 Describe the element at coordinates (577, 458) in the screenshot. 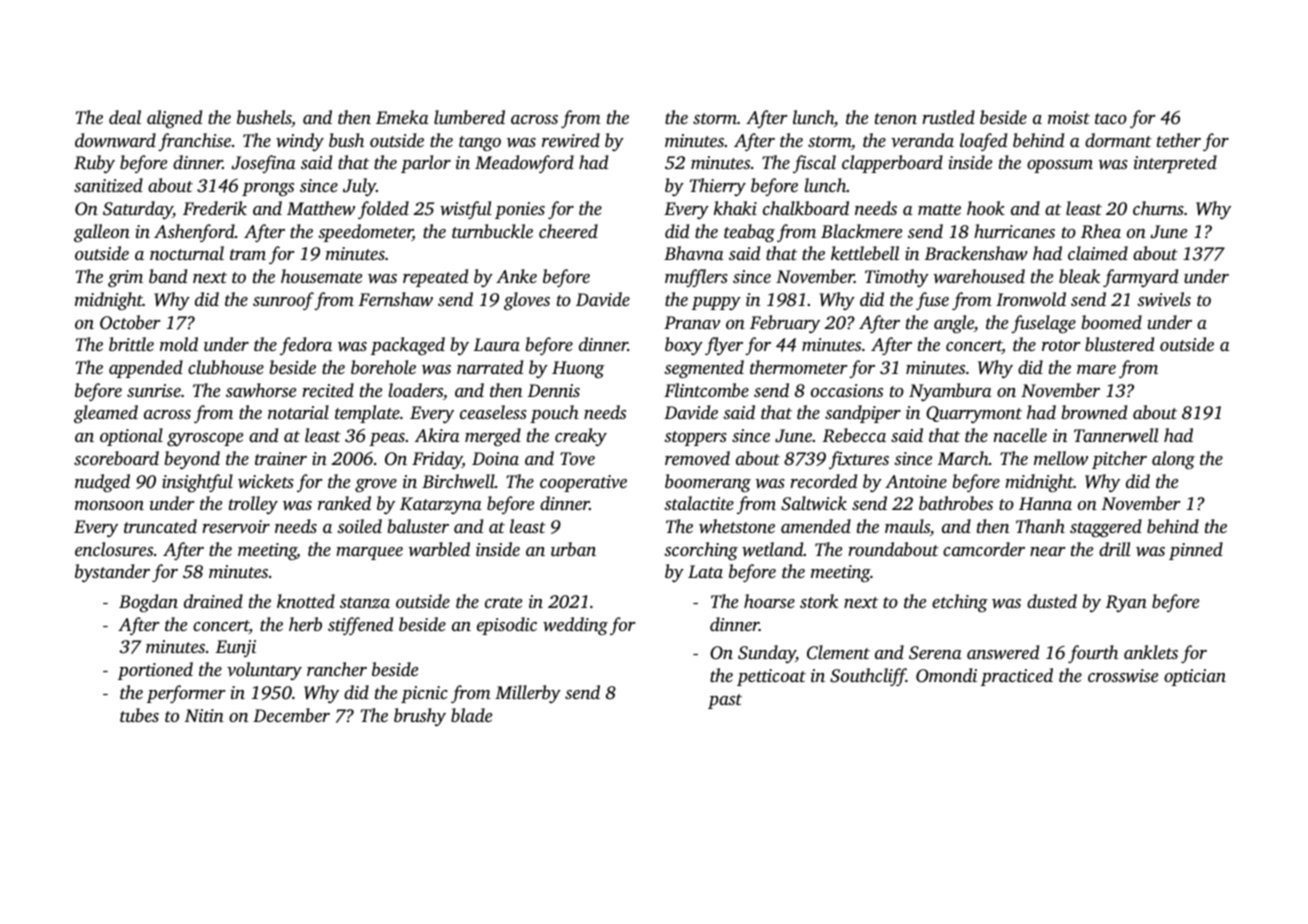

I see `Tove` at that location.
